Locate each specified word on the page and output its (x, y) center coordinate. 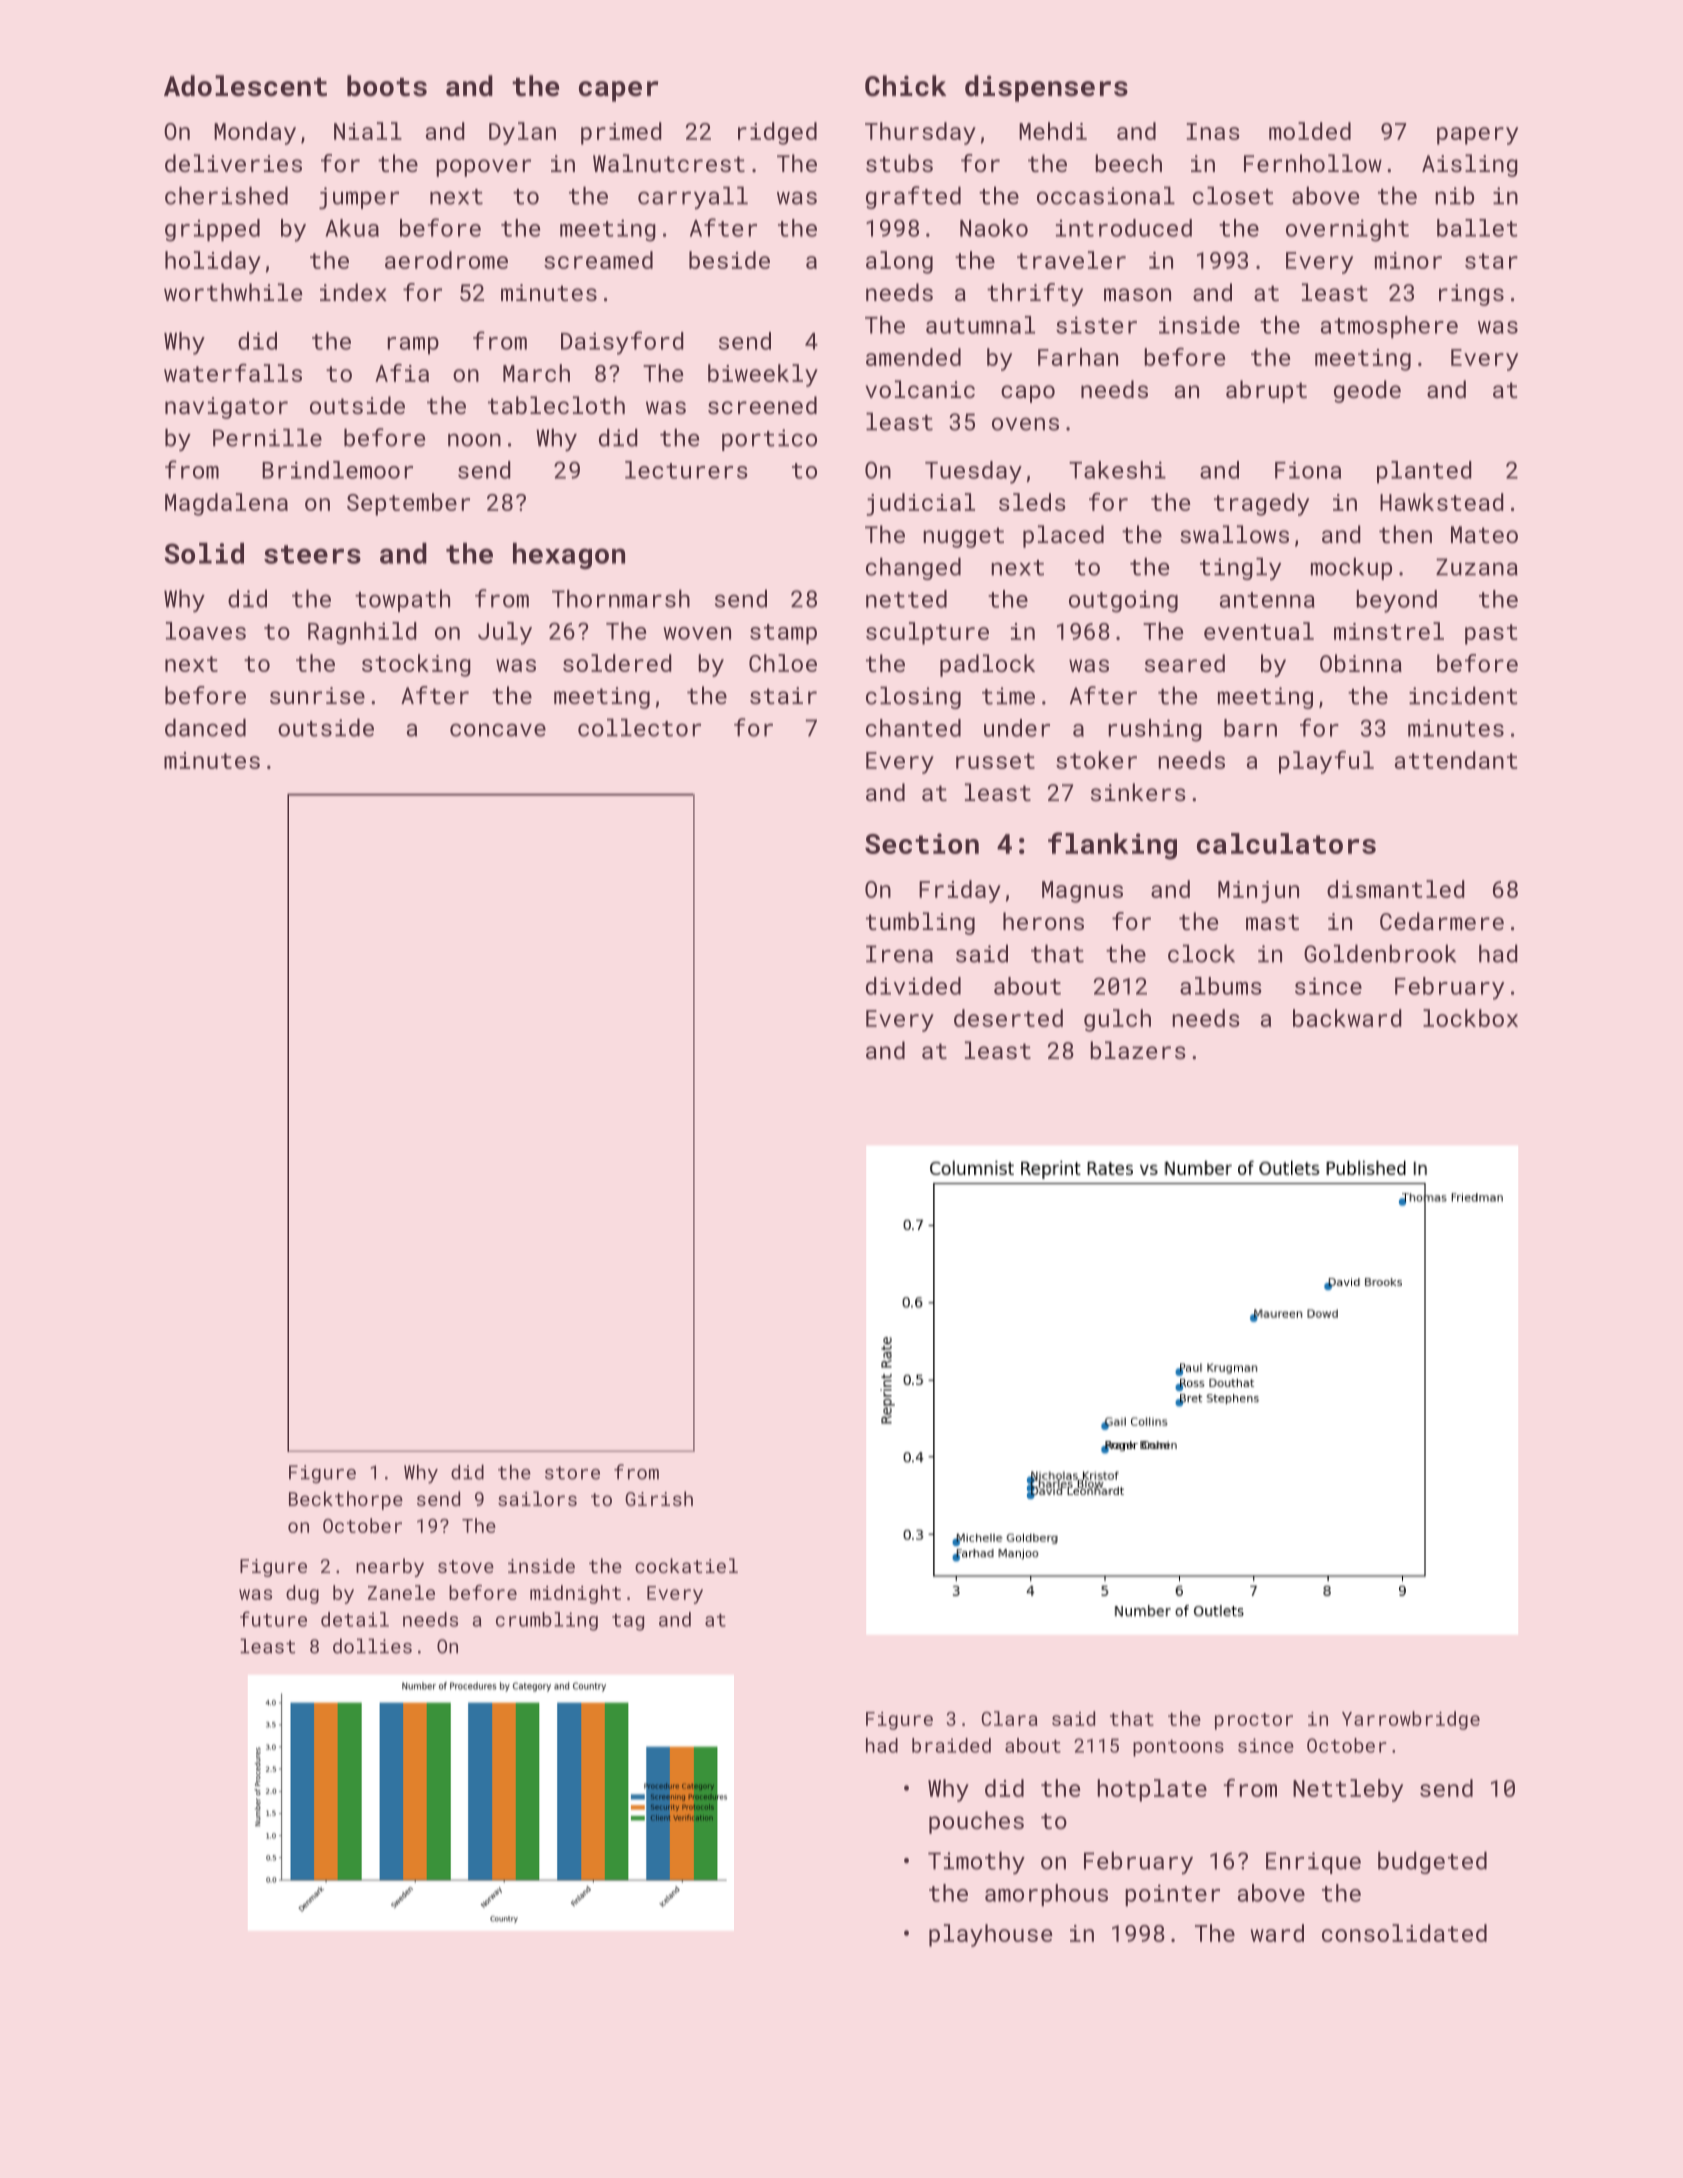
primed (621, 133)
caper (618, 91)
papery (1477, 136)
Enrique (1313, 1863)
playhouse (990, 1935)
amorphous (1046, 1895)
